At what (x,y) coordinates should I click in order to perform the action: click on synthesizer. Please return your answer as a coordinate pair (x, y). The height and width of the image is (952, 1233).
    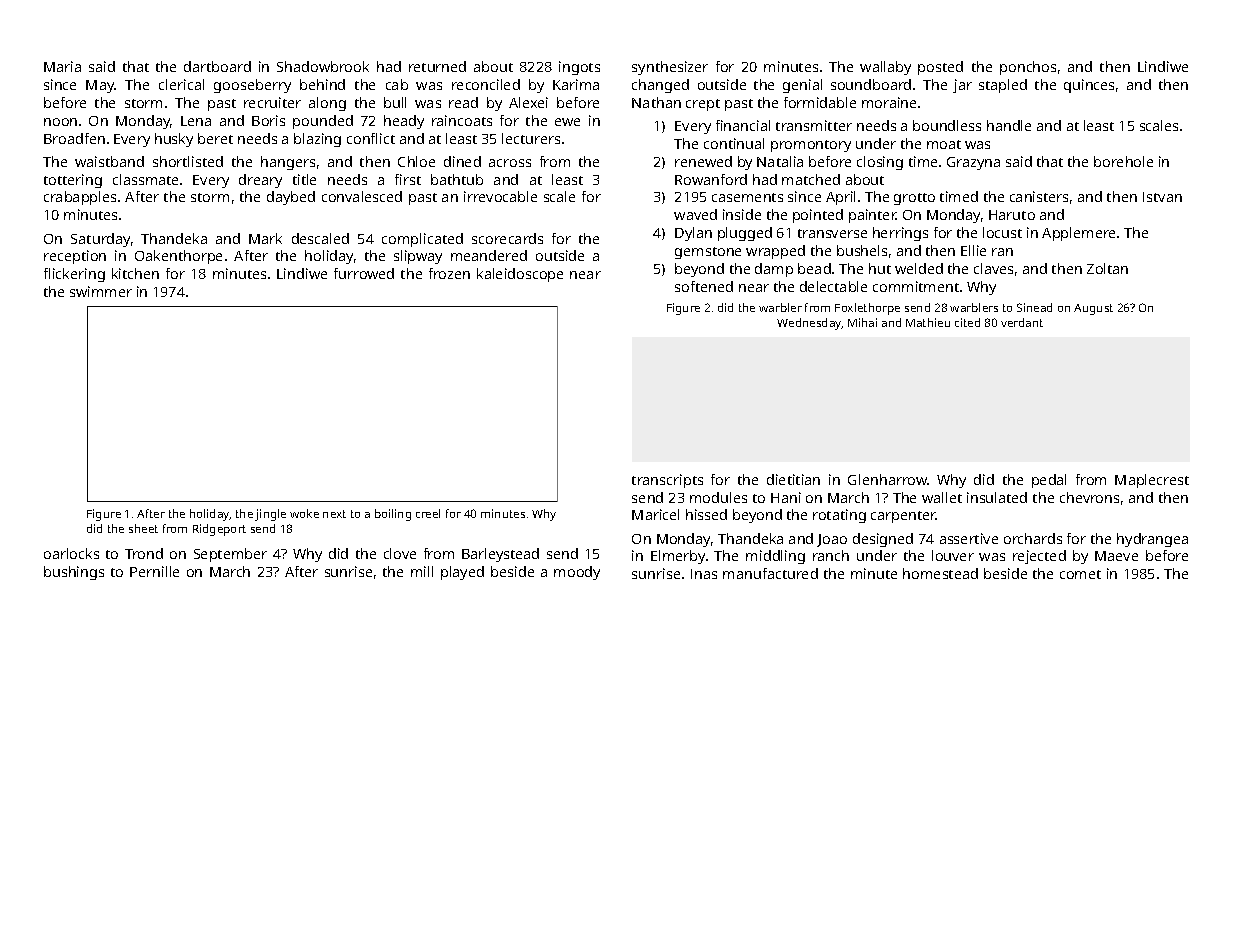
    Looking at the image, I should click on (670, 68).
